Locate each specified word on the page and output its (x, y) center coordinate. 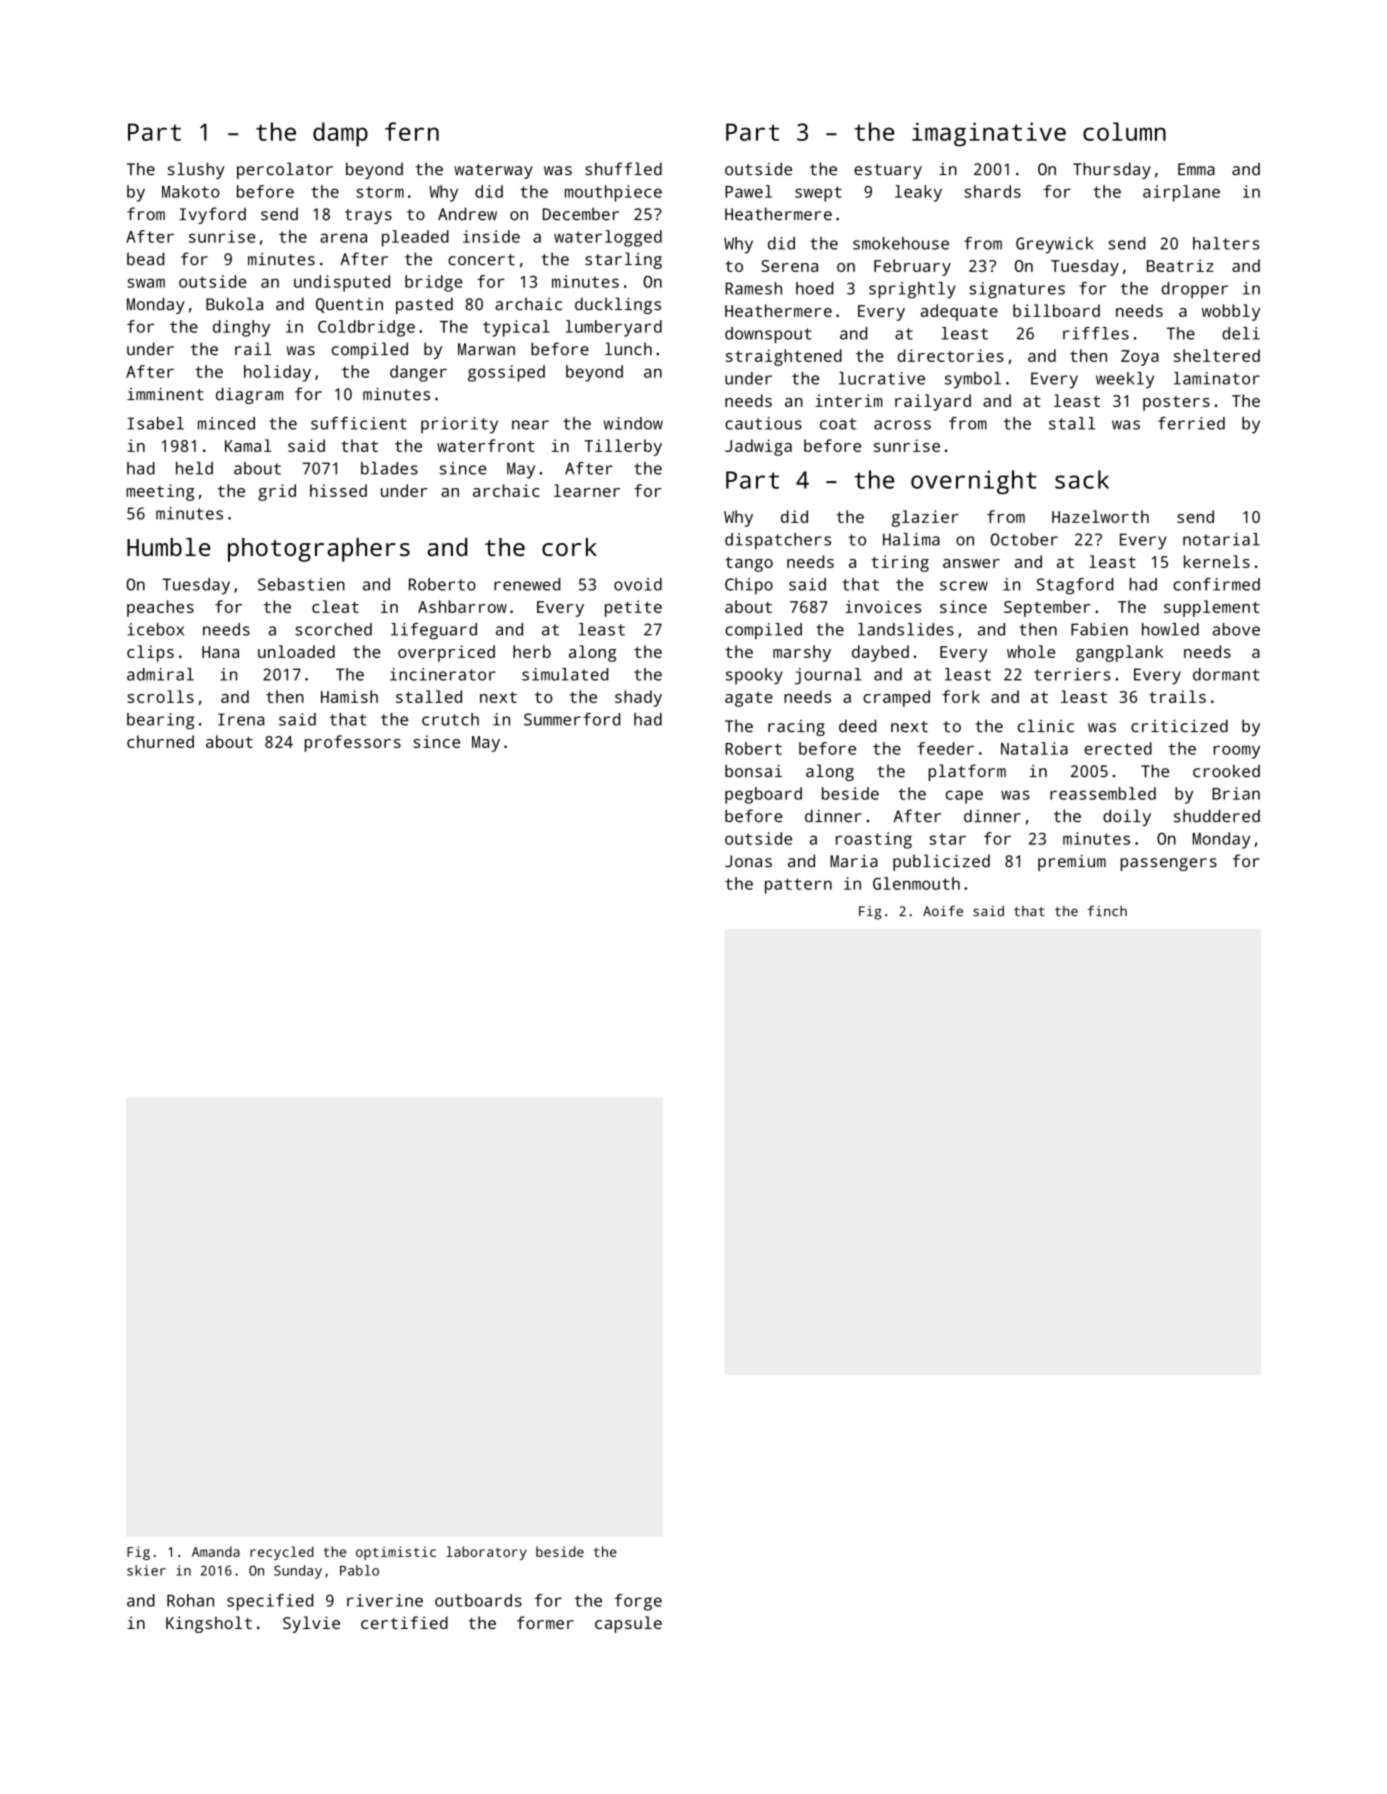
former (545, 1622)
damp (340, 134)
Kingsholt (209, 1624)
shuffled (623, 169)
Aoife (943, 910)
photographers (319, 550)
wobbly (1231, 312)
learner (587, 490)
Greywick (1054, 245)
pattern (798, 886)
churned (160, 741)
